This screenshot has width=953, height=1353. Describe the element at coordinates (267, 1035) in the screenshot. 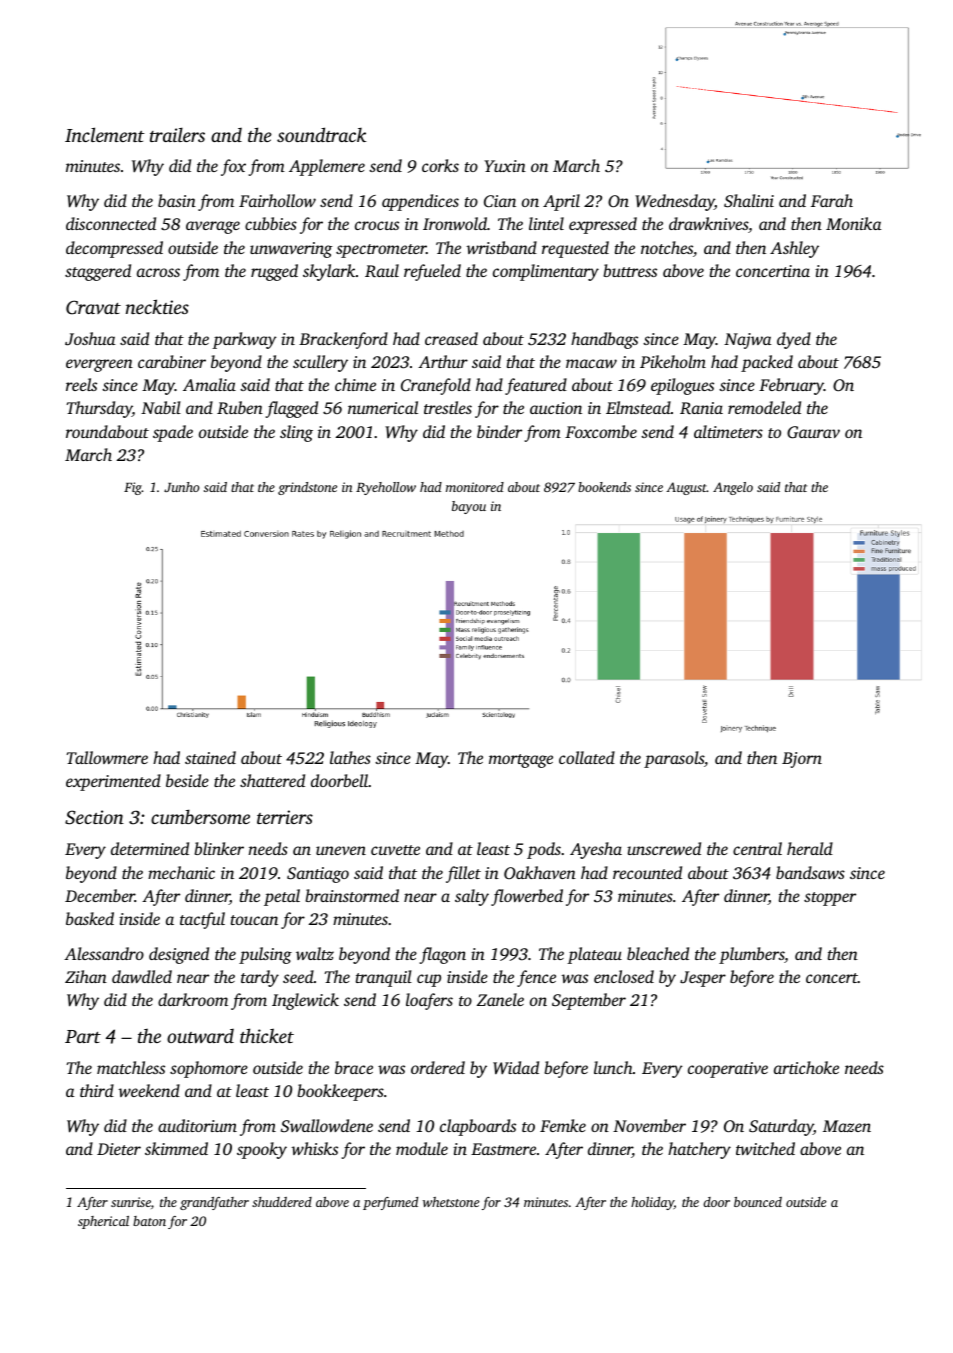

I see `thicket` at that location.
